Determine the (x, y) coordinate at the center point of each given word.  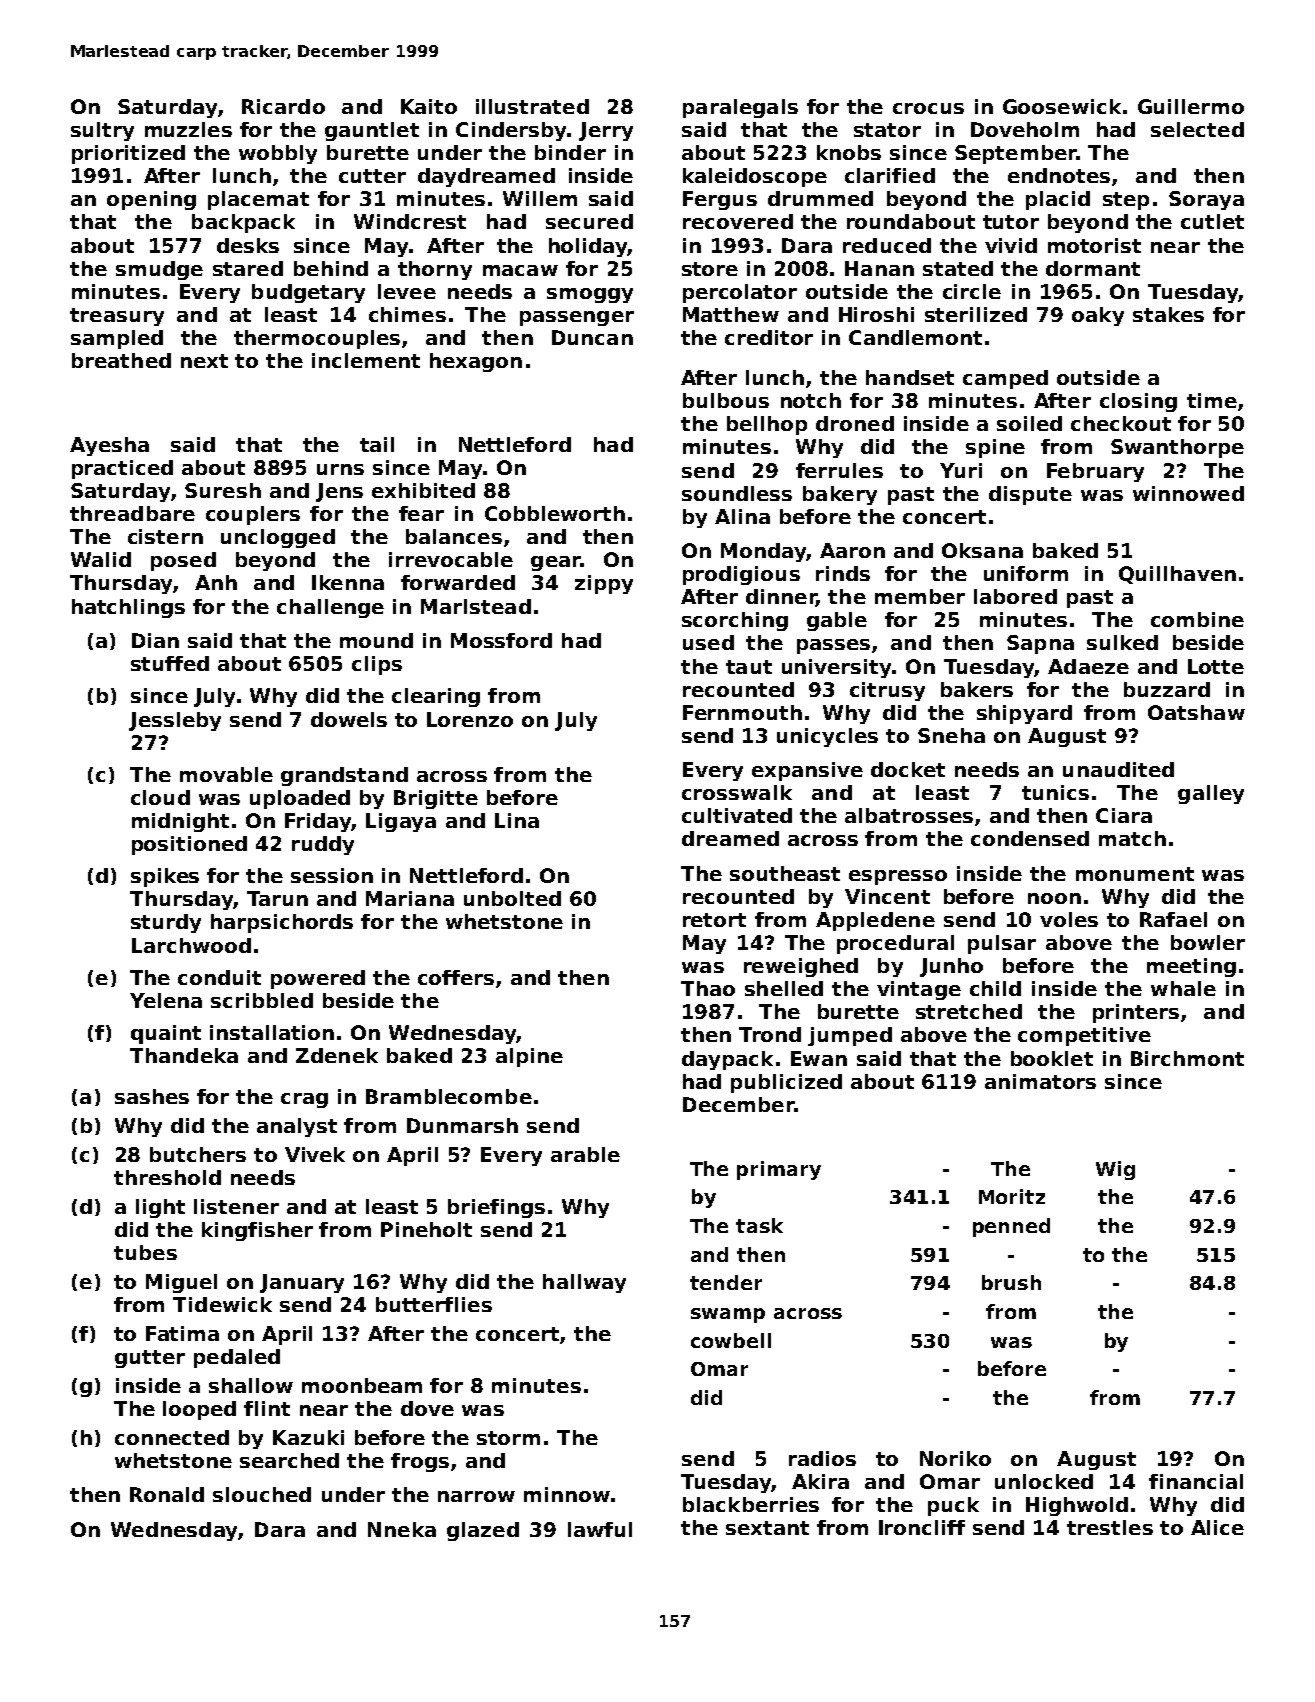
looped (199, 1410)
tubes (145, 1252)
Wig (1115, 1170)
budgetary (308, 293)
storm (508, 1438)
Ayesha (109, 446)
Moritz (1012, 1196)
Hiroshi (876, 314)
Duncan (592, 337)
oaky (1098, 316)
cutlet (1212, 221)
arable (585, 1154)
